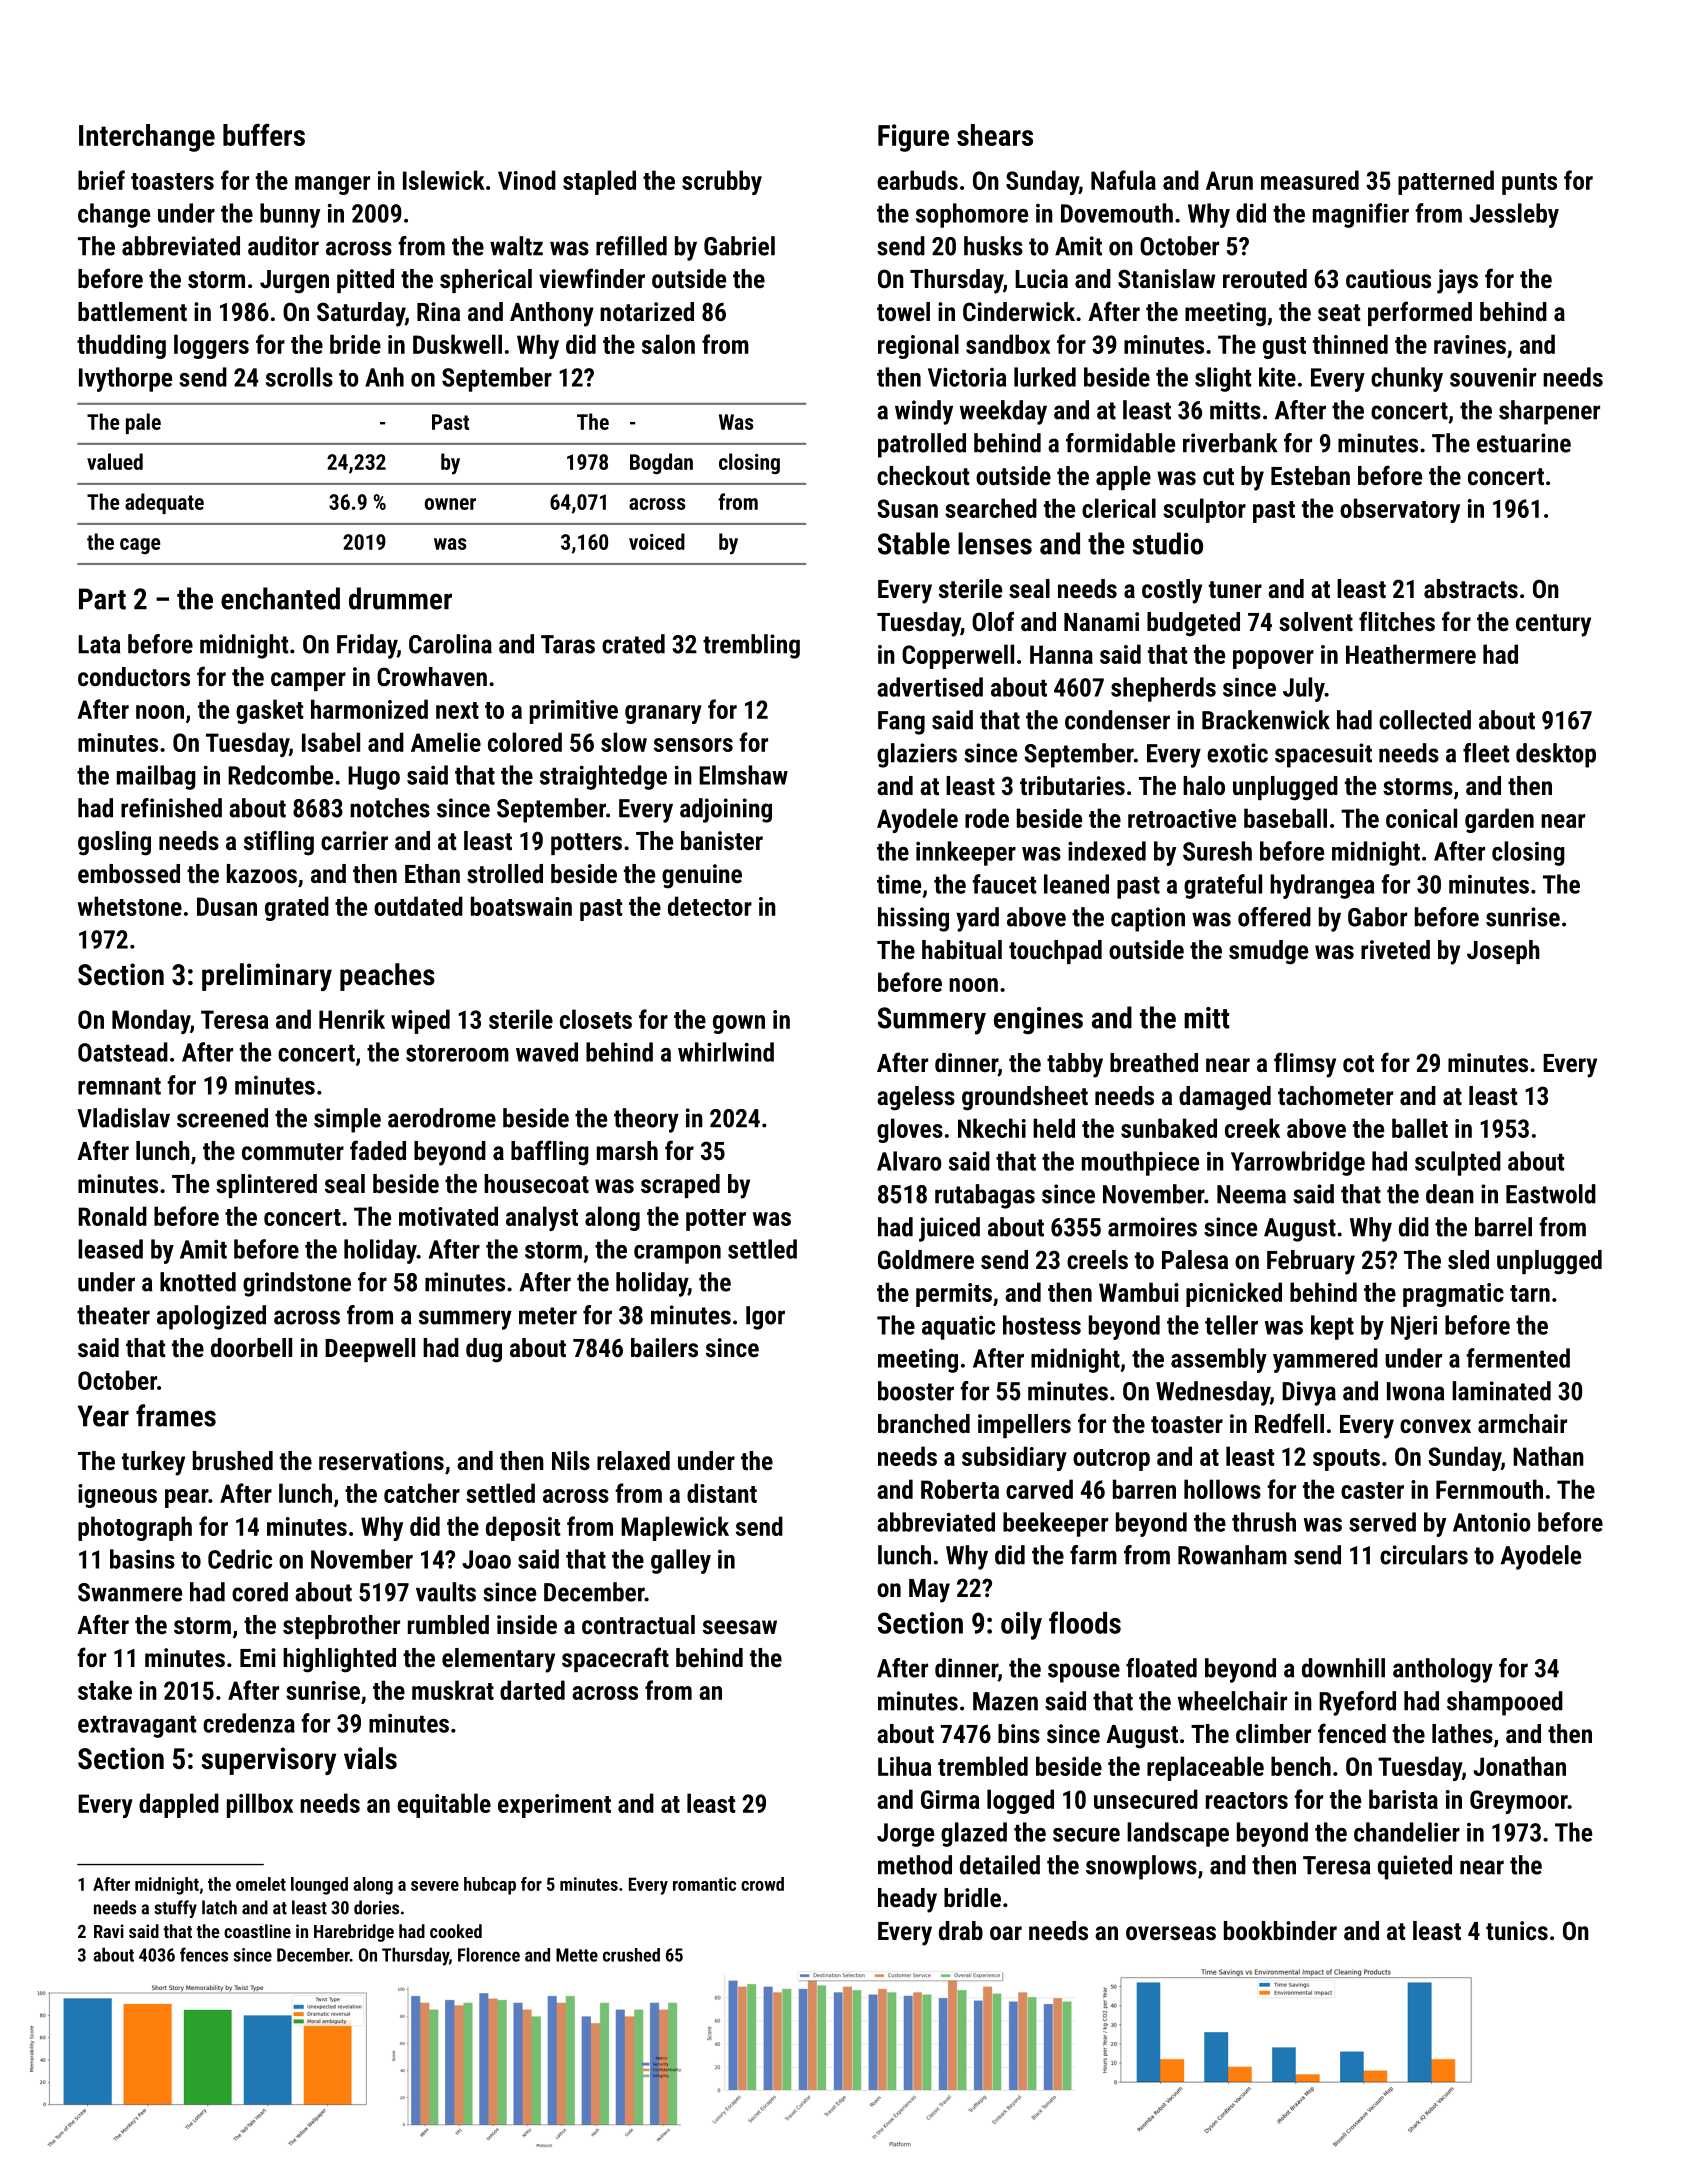 Image resolution: width=1683 pixels, height=2178 pixels. Describe the element at coordinates (704, 1884) in the screenshot. I see `romantic` at that location.
